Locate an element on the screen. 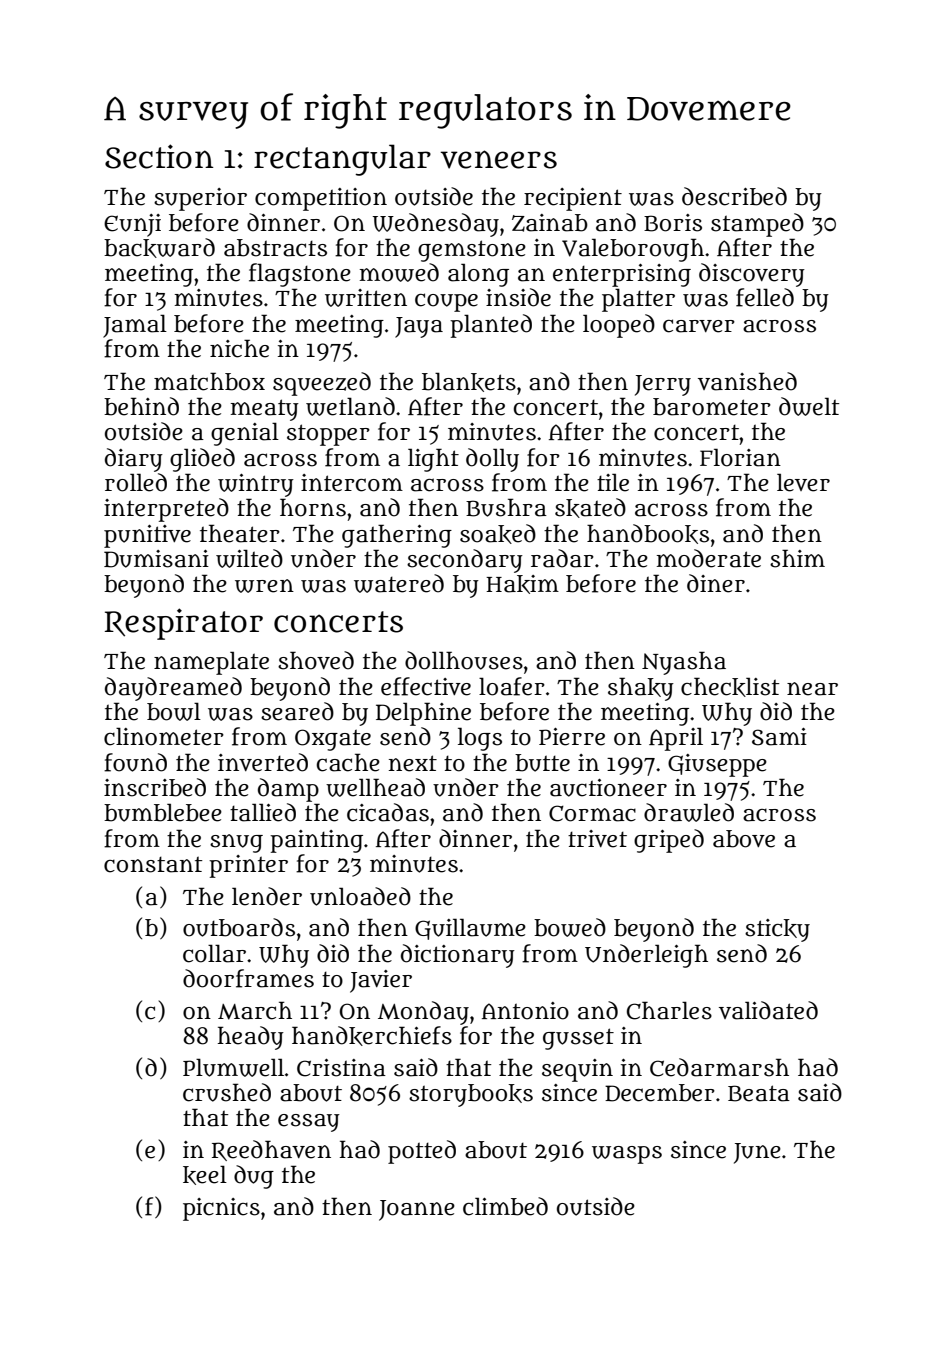  radar is located at coordinates (562, 558).
